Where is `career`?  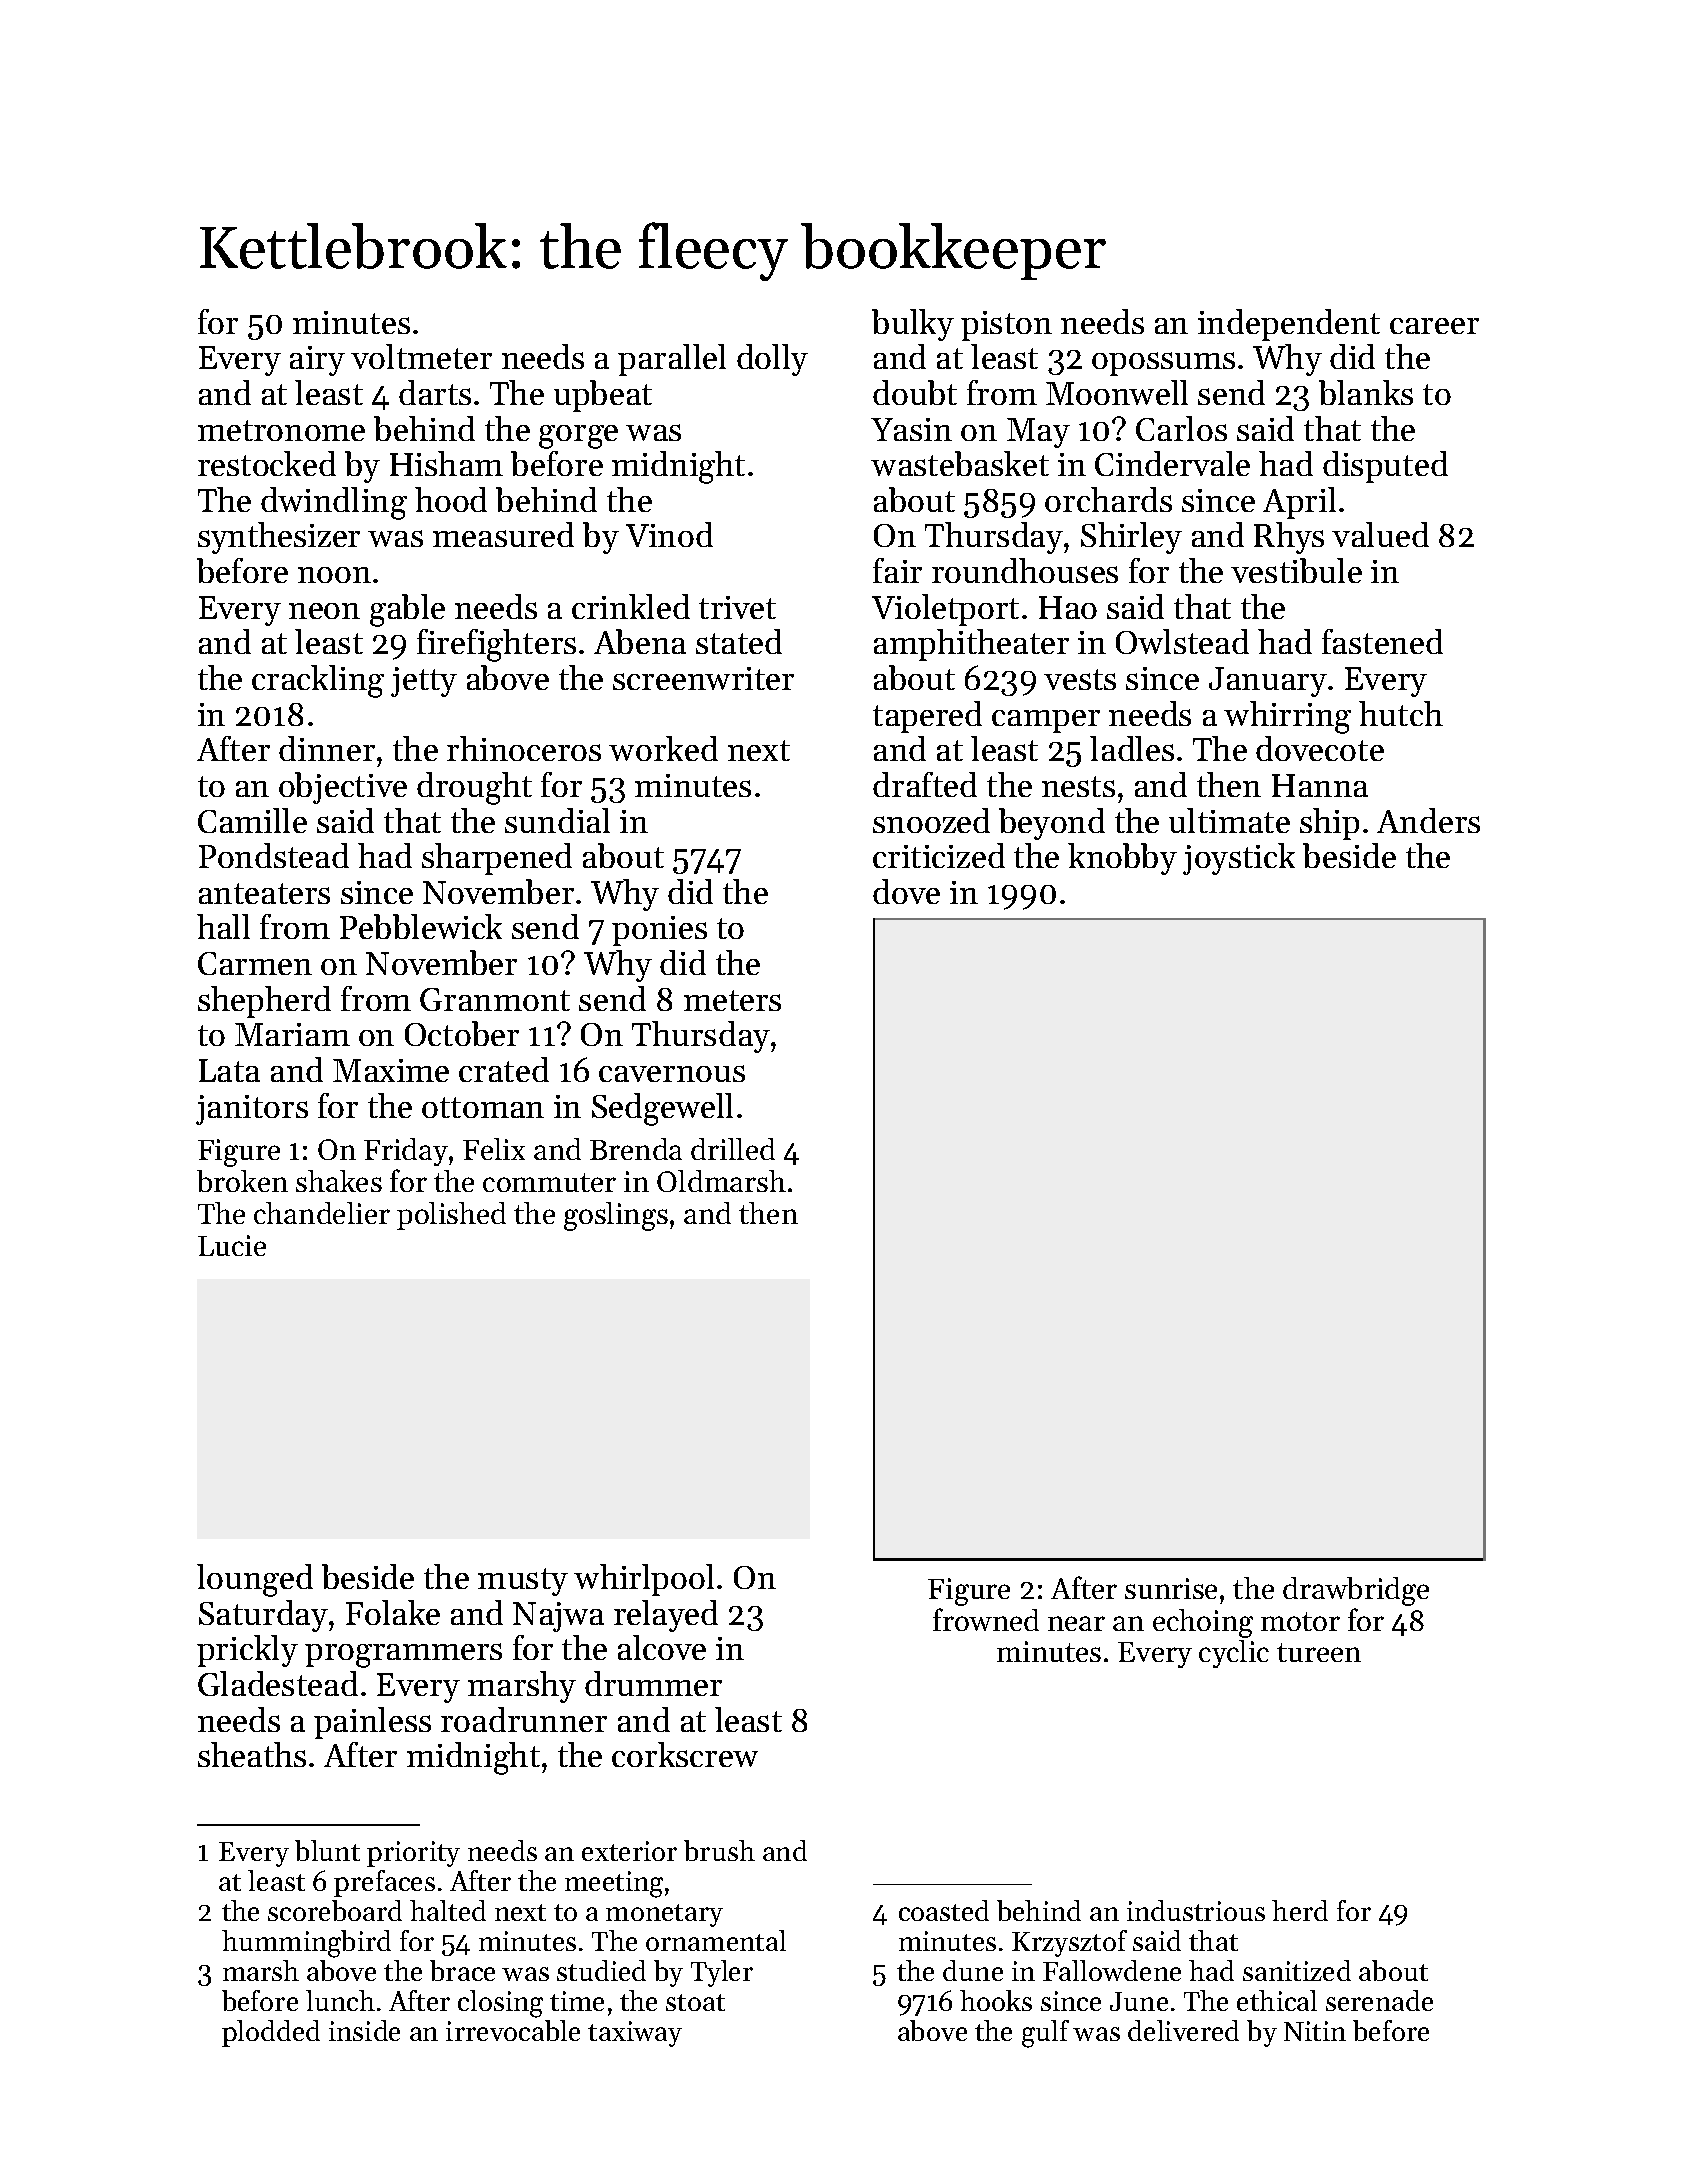
career is located at coordinates (1434, 326).
